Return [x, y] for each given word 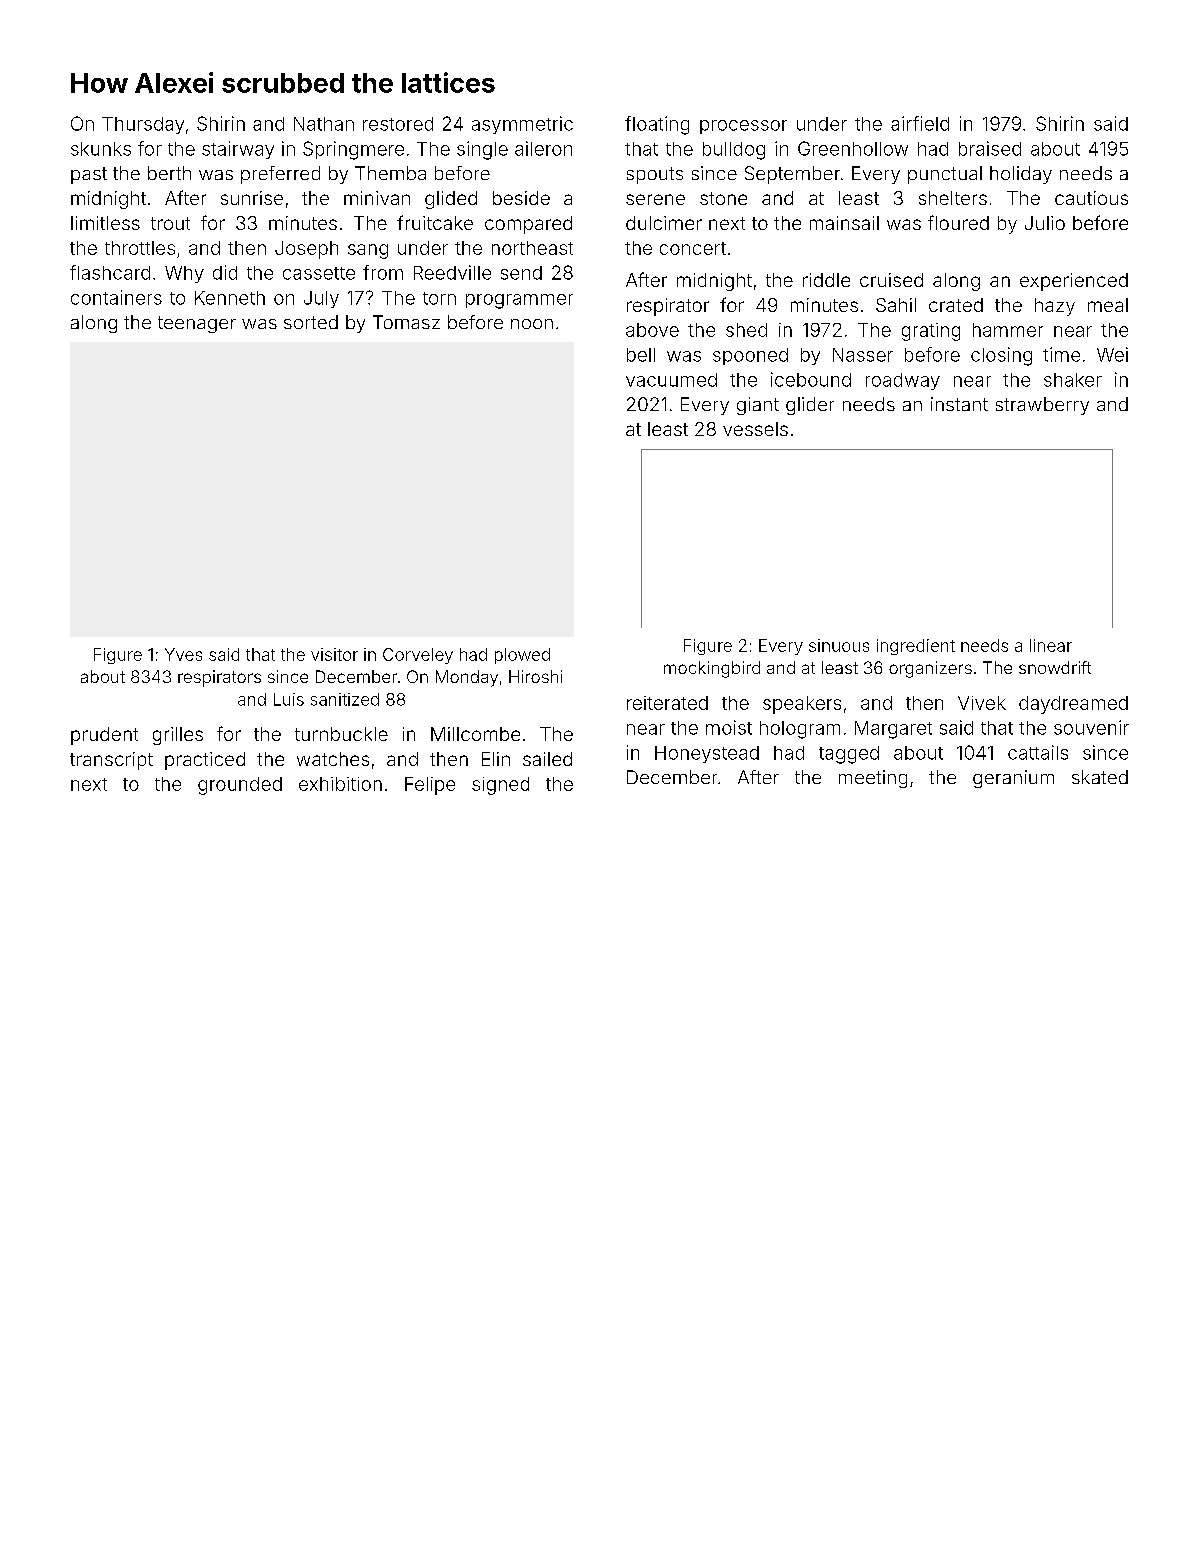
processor [743, 127]
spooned [750, 356]
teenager [197, 324]
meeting [873, 779]
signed [500, 786]
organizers [930, 669]
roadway [903, 381]
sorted [311, 322]
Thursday [143, 125]
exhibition [340, 784]
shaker [1073, 380]
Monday [467, 678]
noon [532, 324]
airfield [920, 123]
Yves [183, 654]
